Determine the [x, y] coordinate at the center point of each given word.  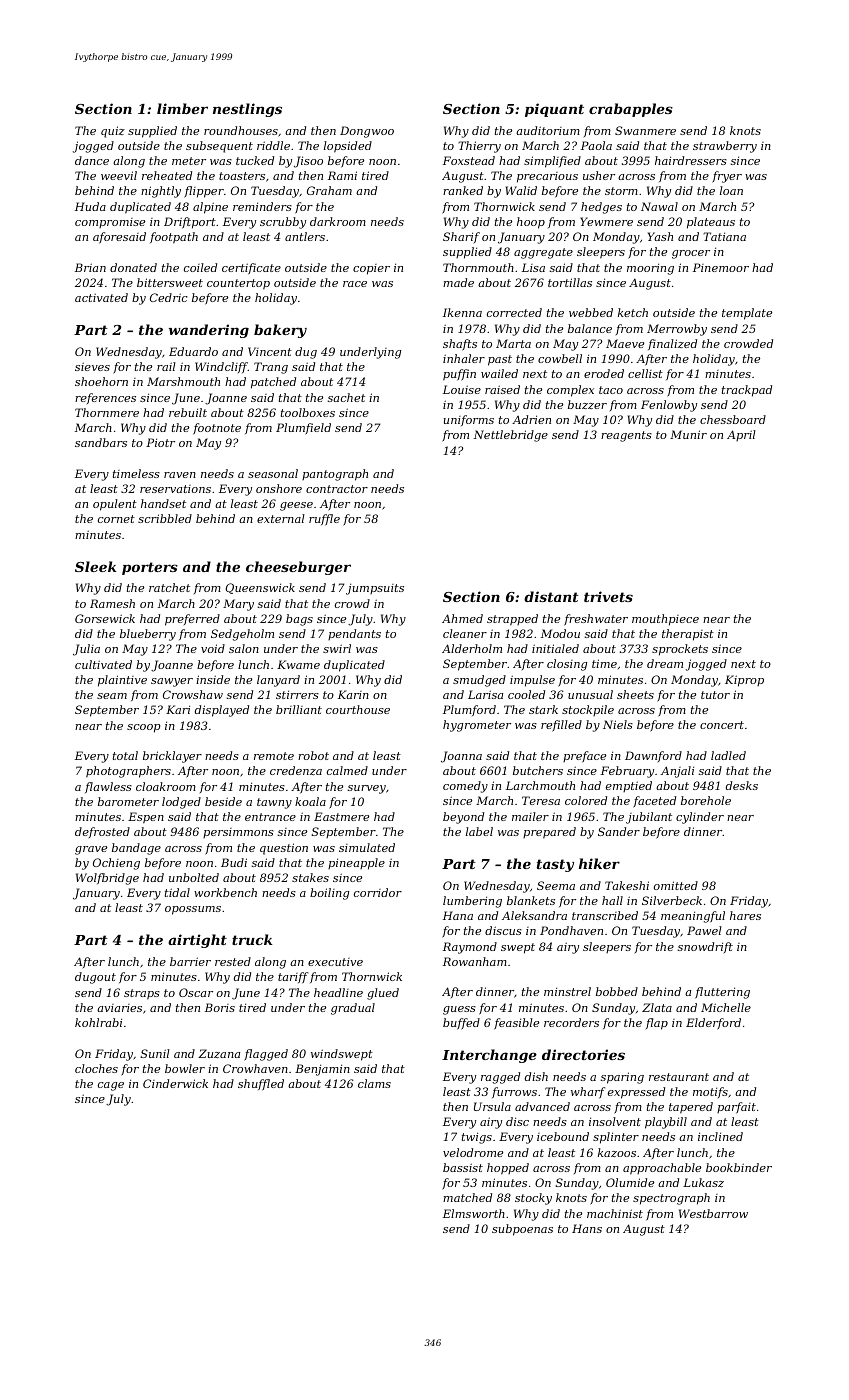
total [125, 755]
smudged [479, 681]
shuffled [261, 1085]
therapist [688, 635]
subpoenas [522, 1230]
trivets [608, 596]
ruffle [324, 520]
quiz [113, 132]
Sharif [461, 237]
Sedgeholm [242, 635]
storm [621, 191]
